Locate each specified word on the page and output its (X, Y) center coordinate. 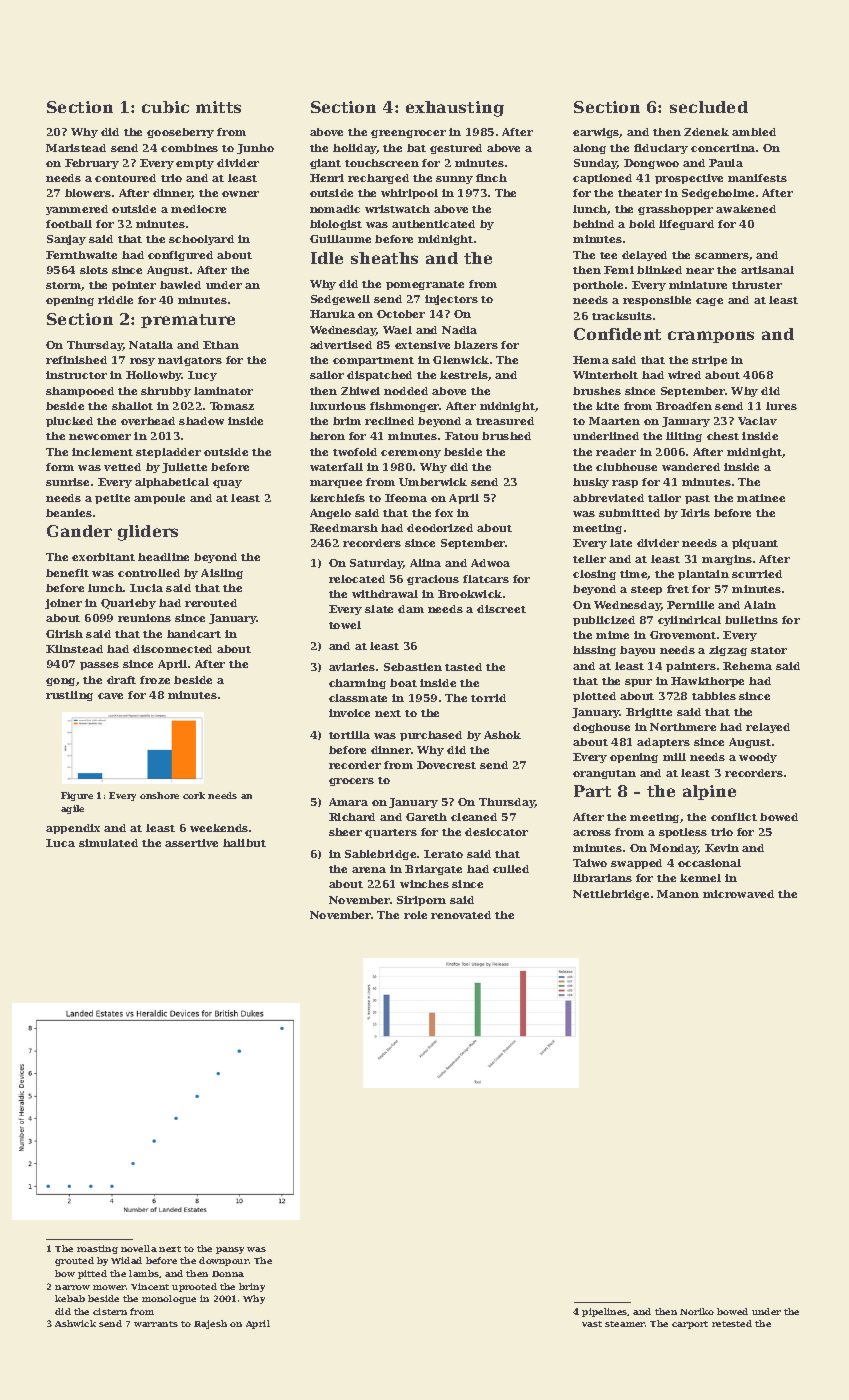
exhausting (455, 109)
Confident (617, 334)
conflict (734, 817)
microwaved (738, 894)
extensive (422, 345)
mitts (218, 107)
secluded (709, 107)
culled (511, 869)
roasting (97, 1249)
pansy (230, 1250)
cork (194, 795)
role (415, 915)
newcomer (100, 437)
